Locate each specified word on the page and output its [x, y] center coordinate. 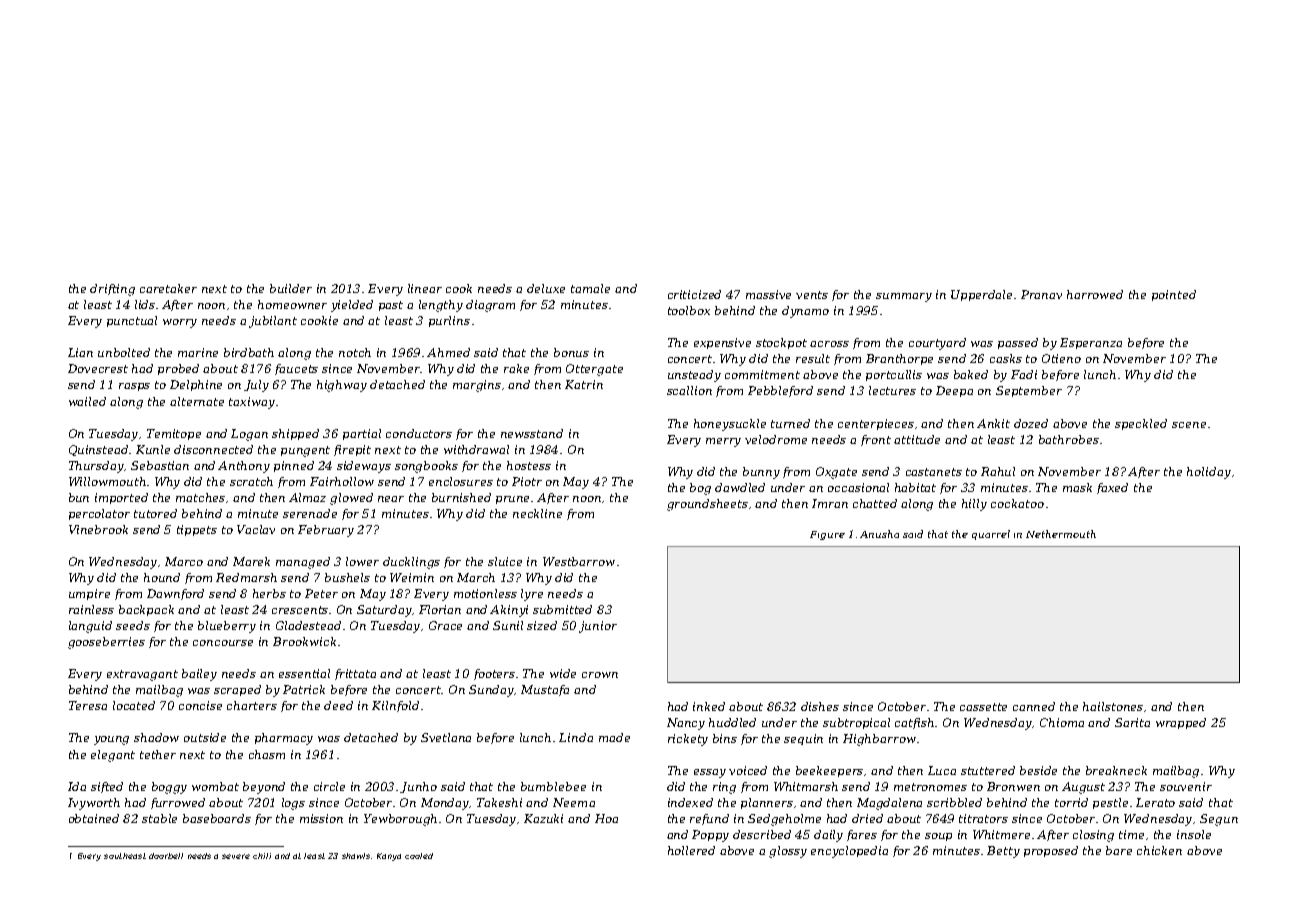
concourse [223, 643]
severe [236, 856]
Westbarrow [579, 561]
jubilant [273, 322]
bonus [571, 352]
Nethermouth [1061, 534]
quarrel [991, 535]
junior [598, 627]
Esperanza [1091, 343]
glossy [788, 852]
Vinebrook [98, 529]
